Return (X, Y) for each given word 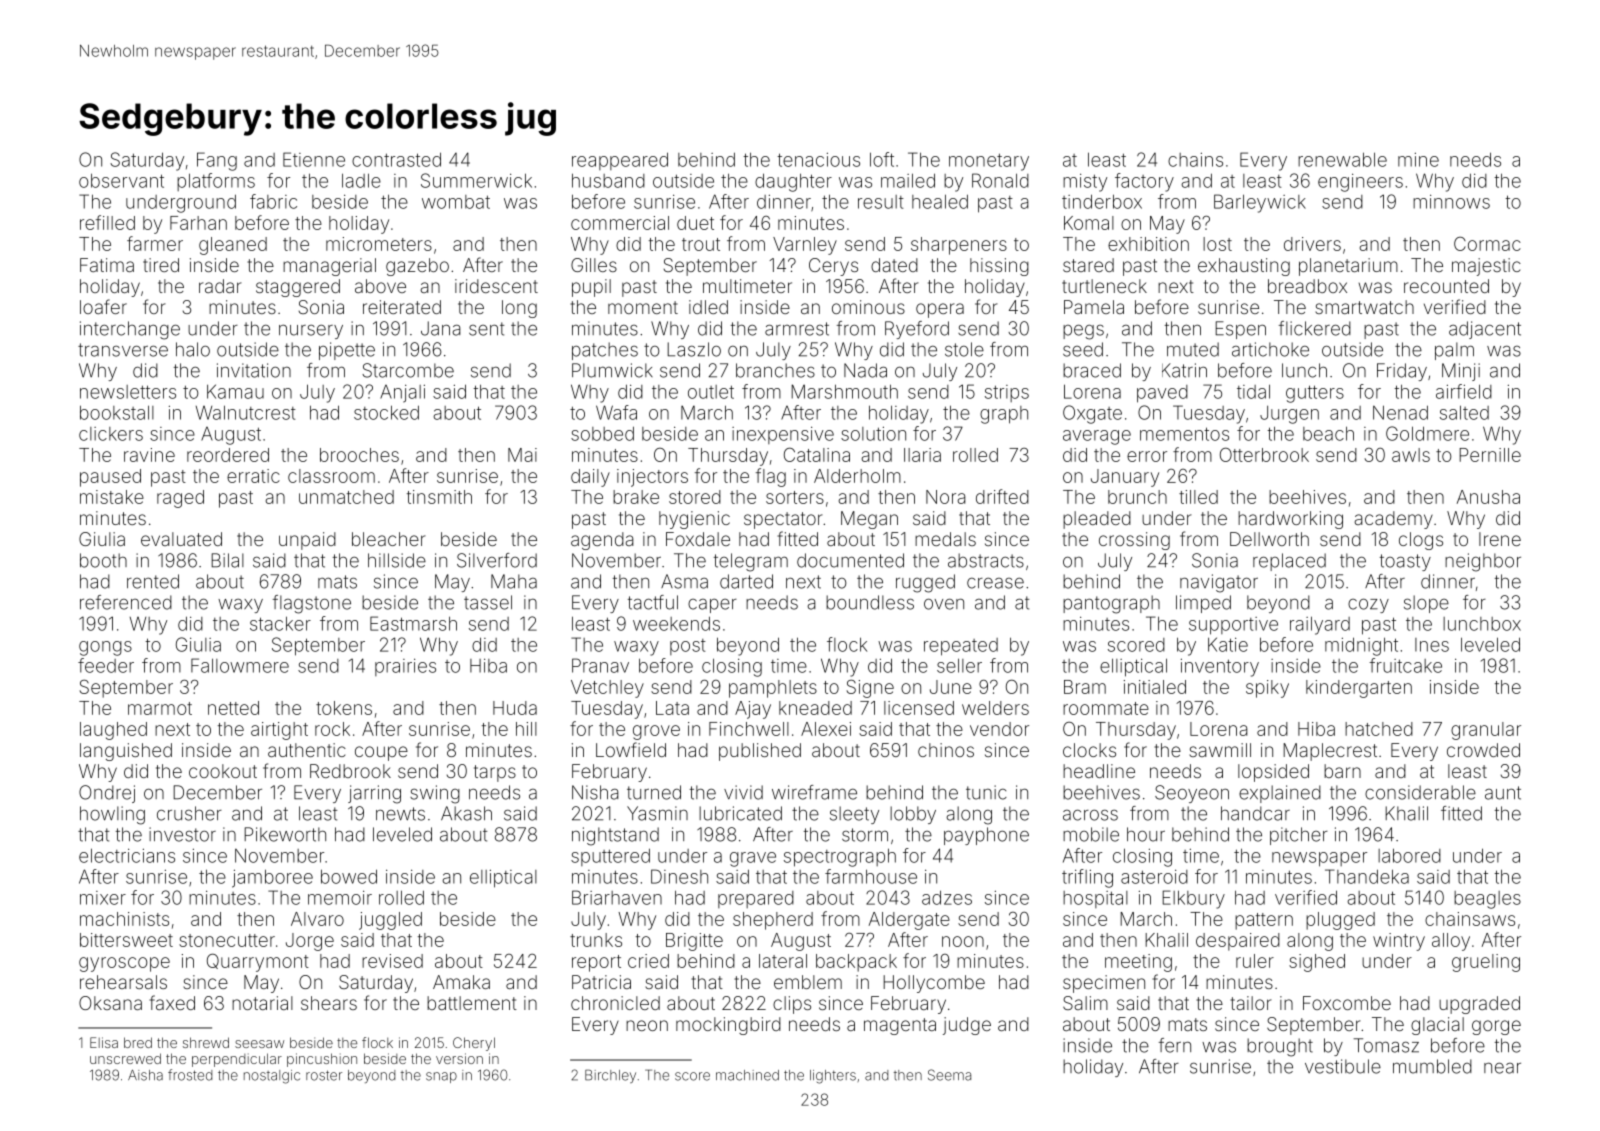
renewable (1342, 159)
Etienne (314, 159)
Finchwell (749, 729)
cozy (1368, 605)
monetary (989, 162)
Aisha (145, 1075)
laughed (113, 731)
